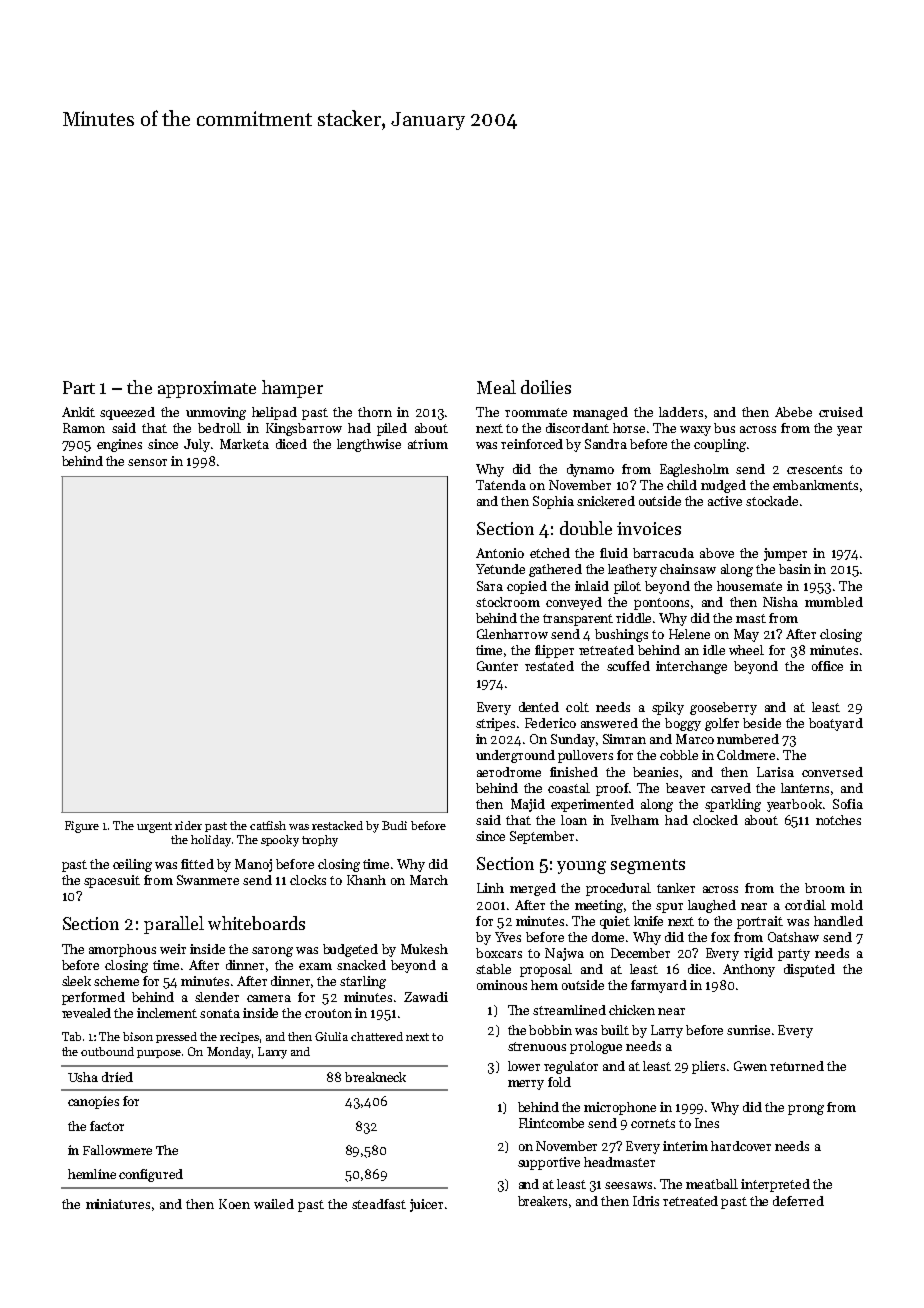  I want to click on approximate, so click(207, 389).
